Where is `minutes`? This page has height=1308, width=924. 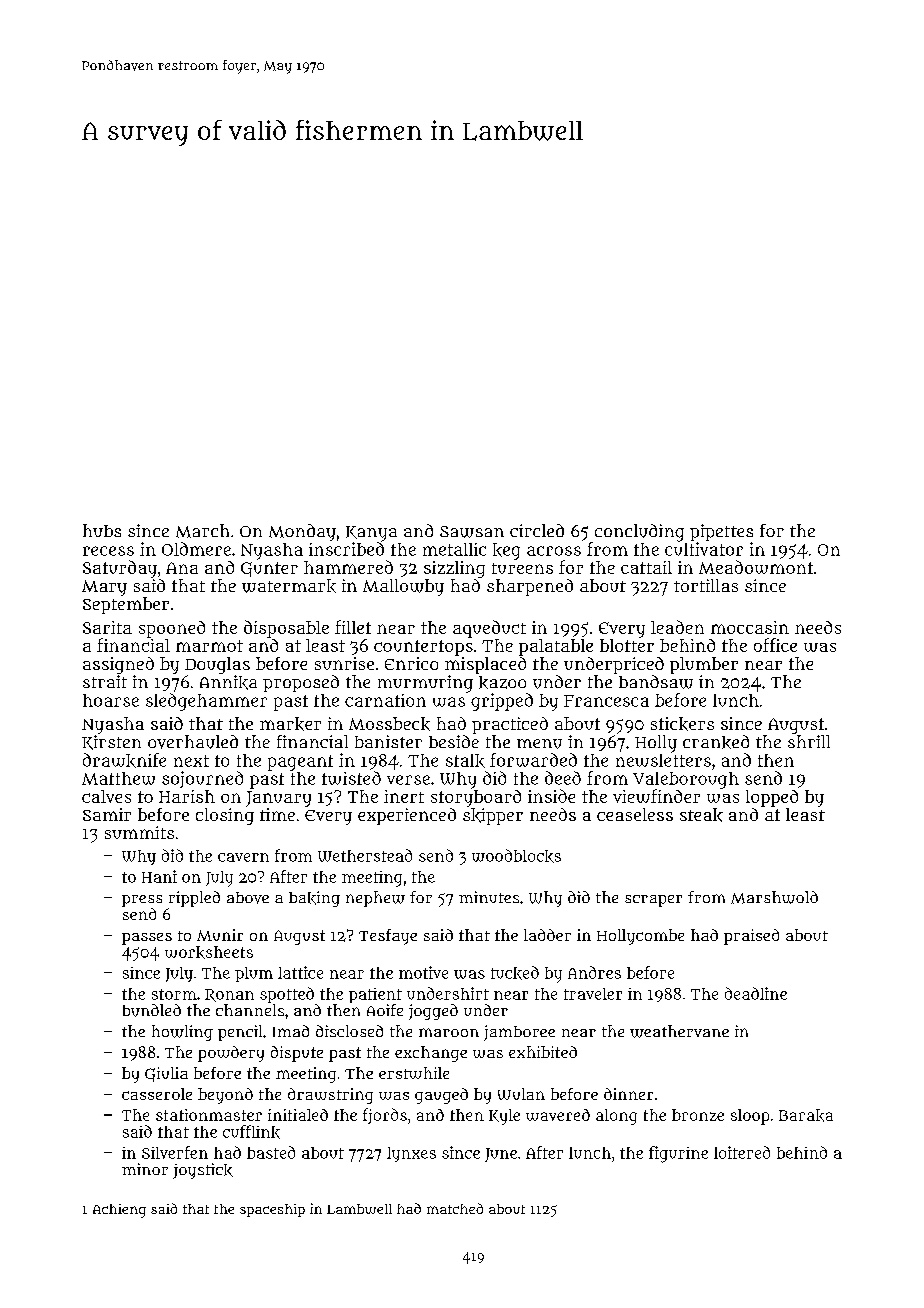 minutes is located at coordinates (489, 897).
